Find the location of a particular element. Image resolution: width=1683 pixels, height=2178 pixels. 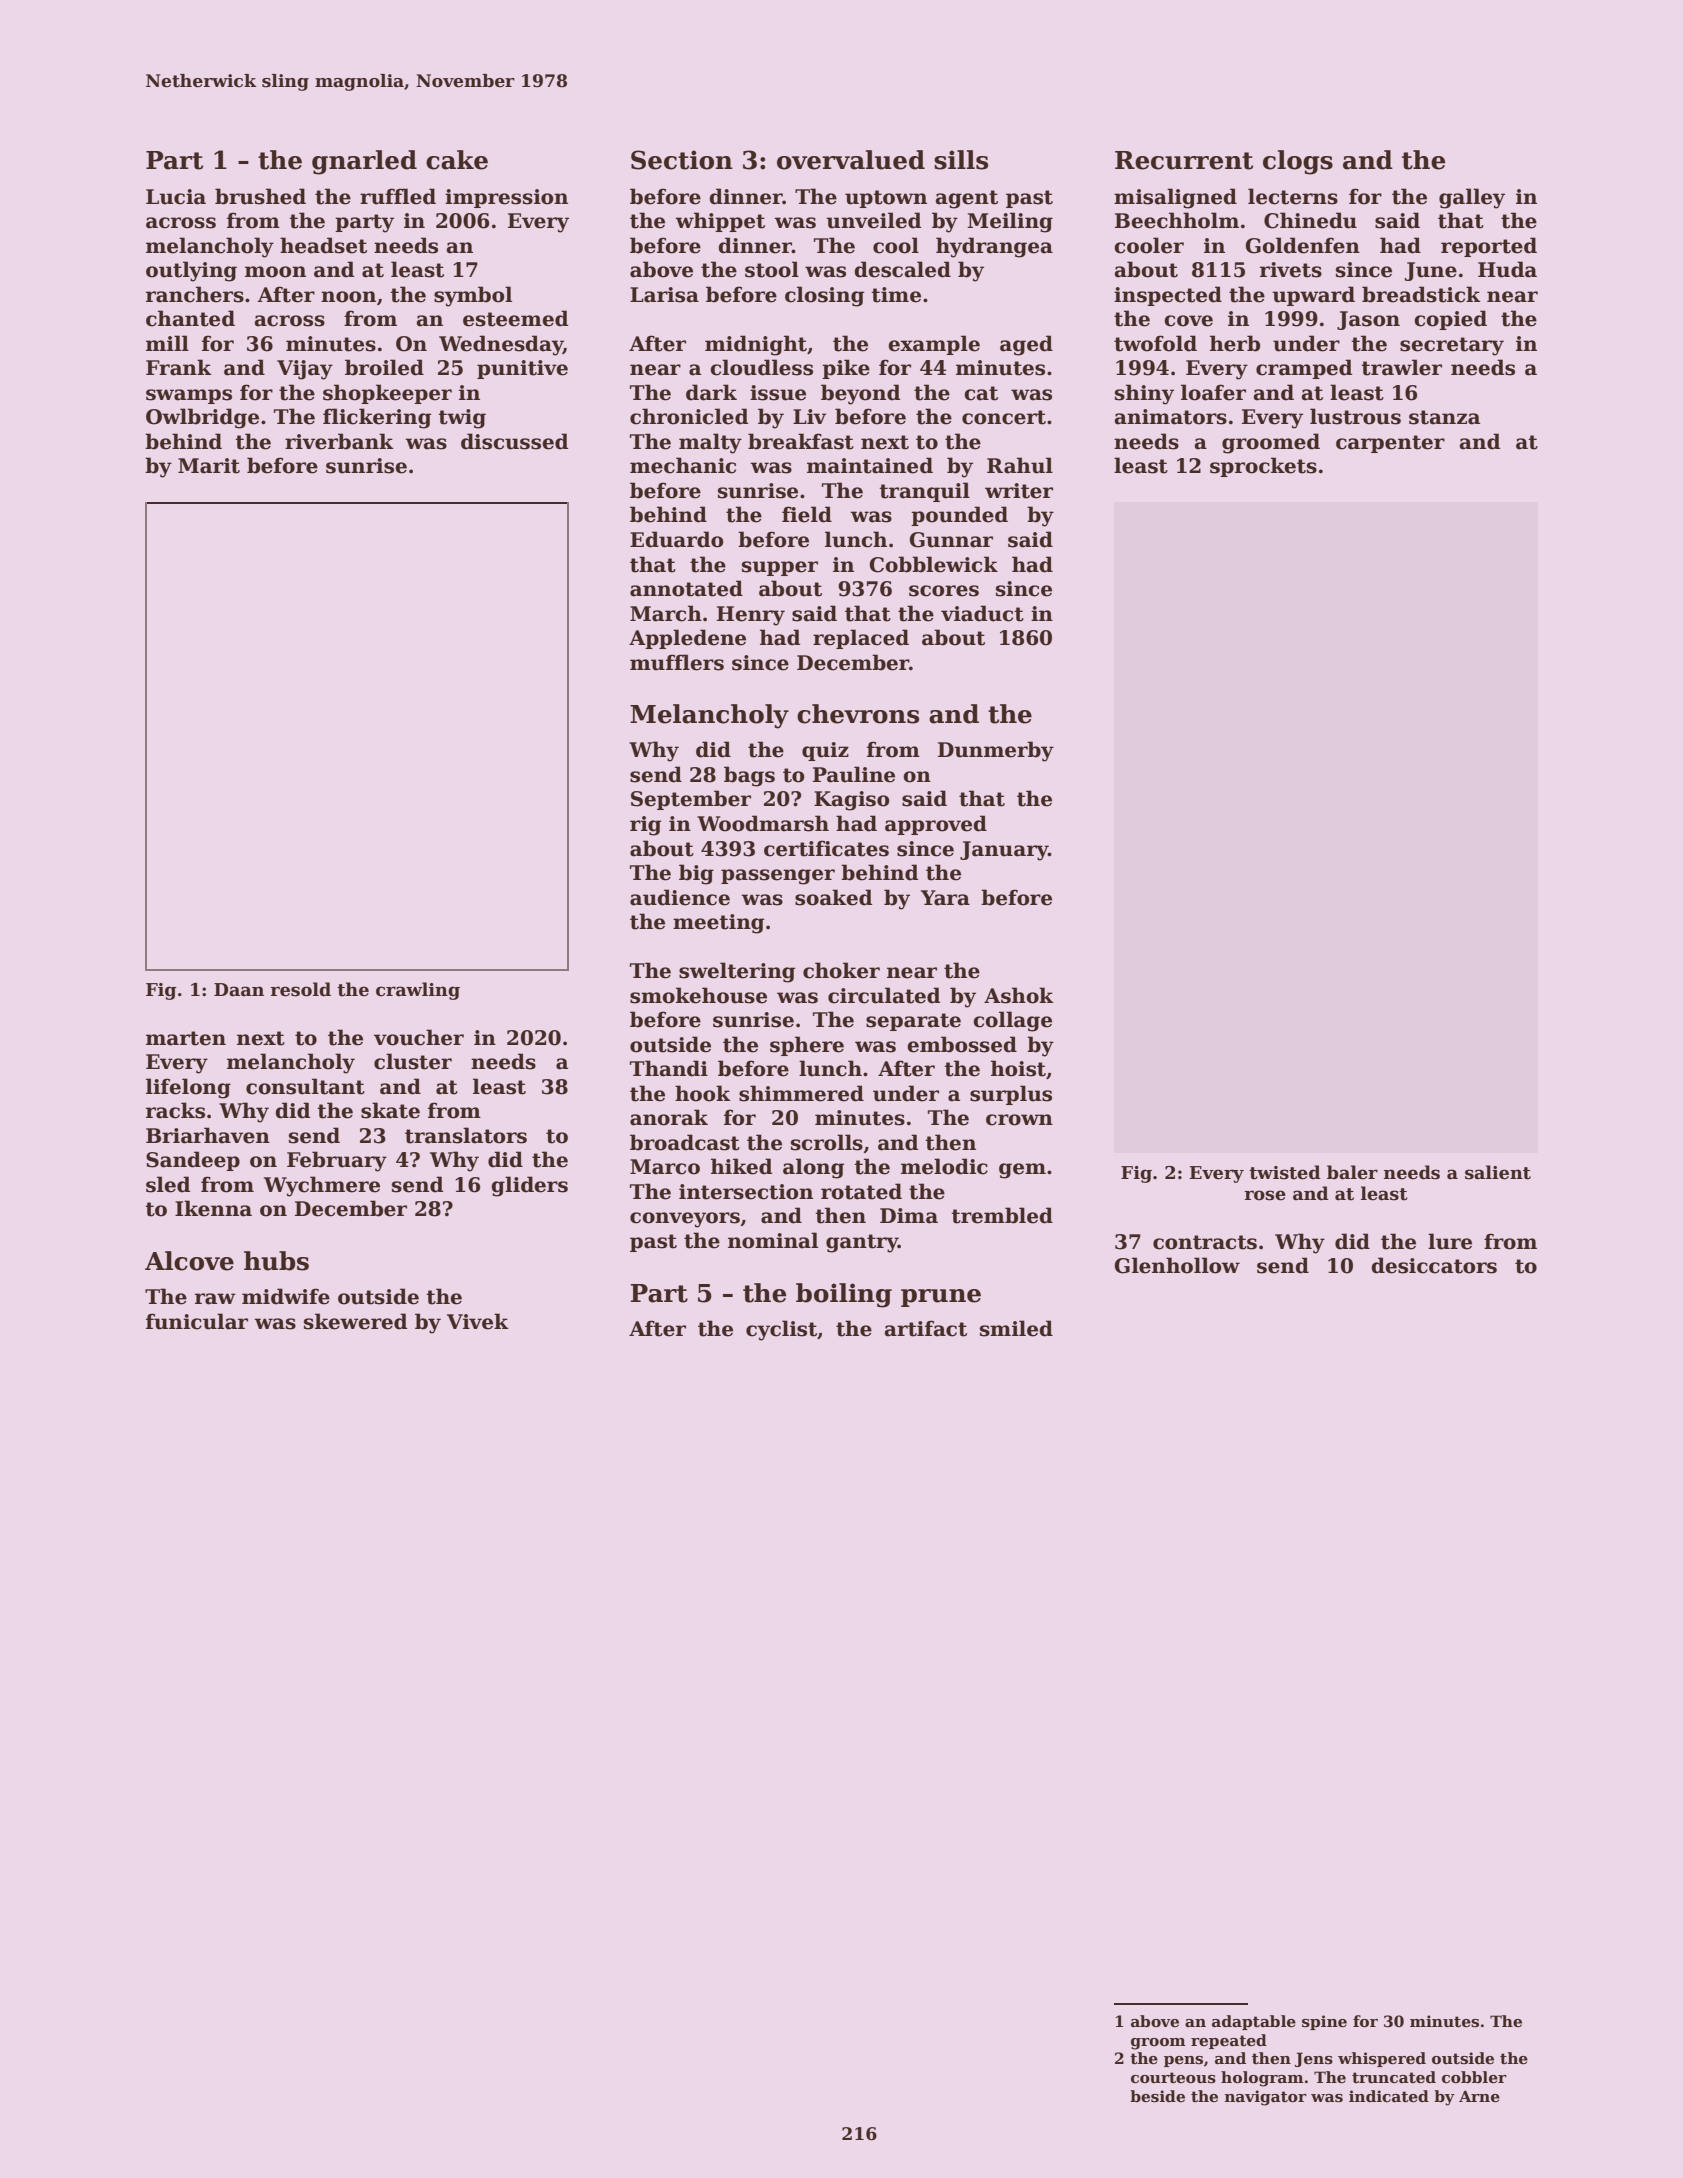

Thandi is located at coordinates (669, 1068).
